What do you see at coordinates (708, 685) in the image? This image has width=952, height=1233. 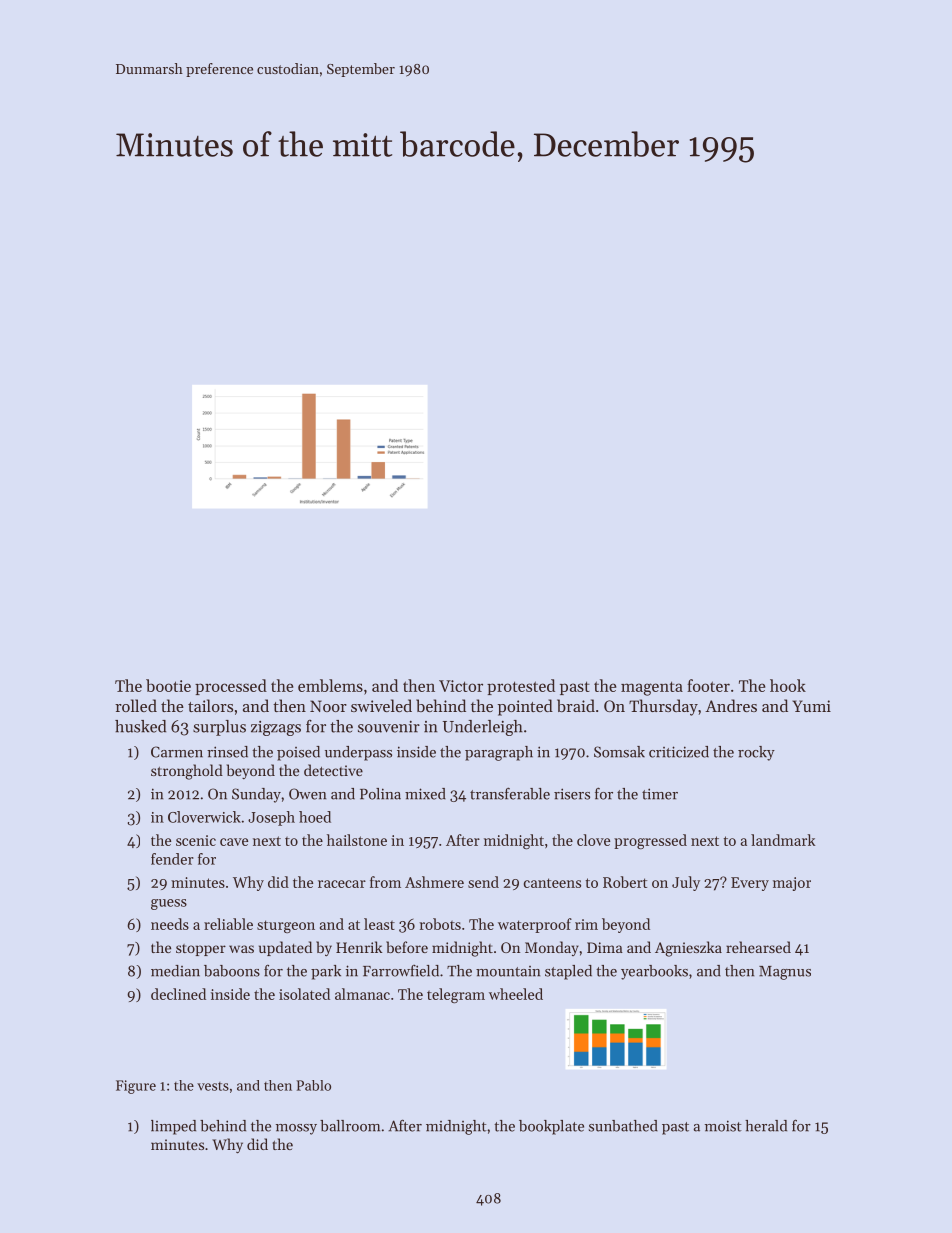 I see `footer` at bounding box center [708, 685].
